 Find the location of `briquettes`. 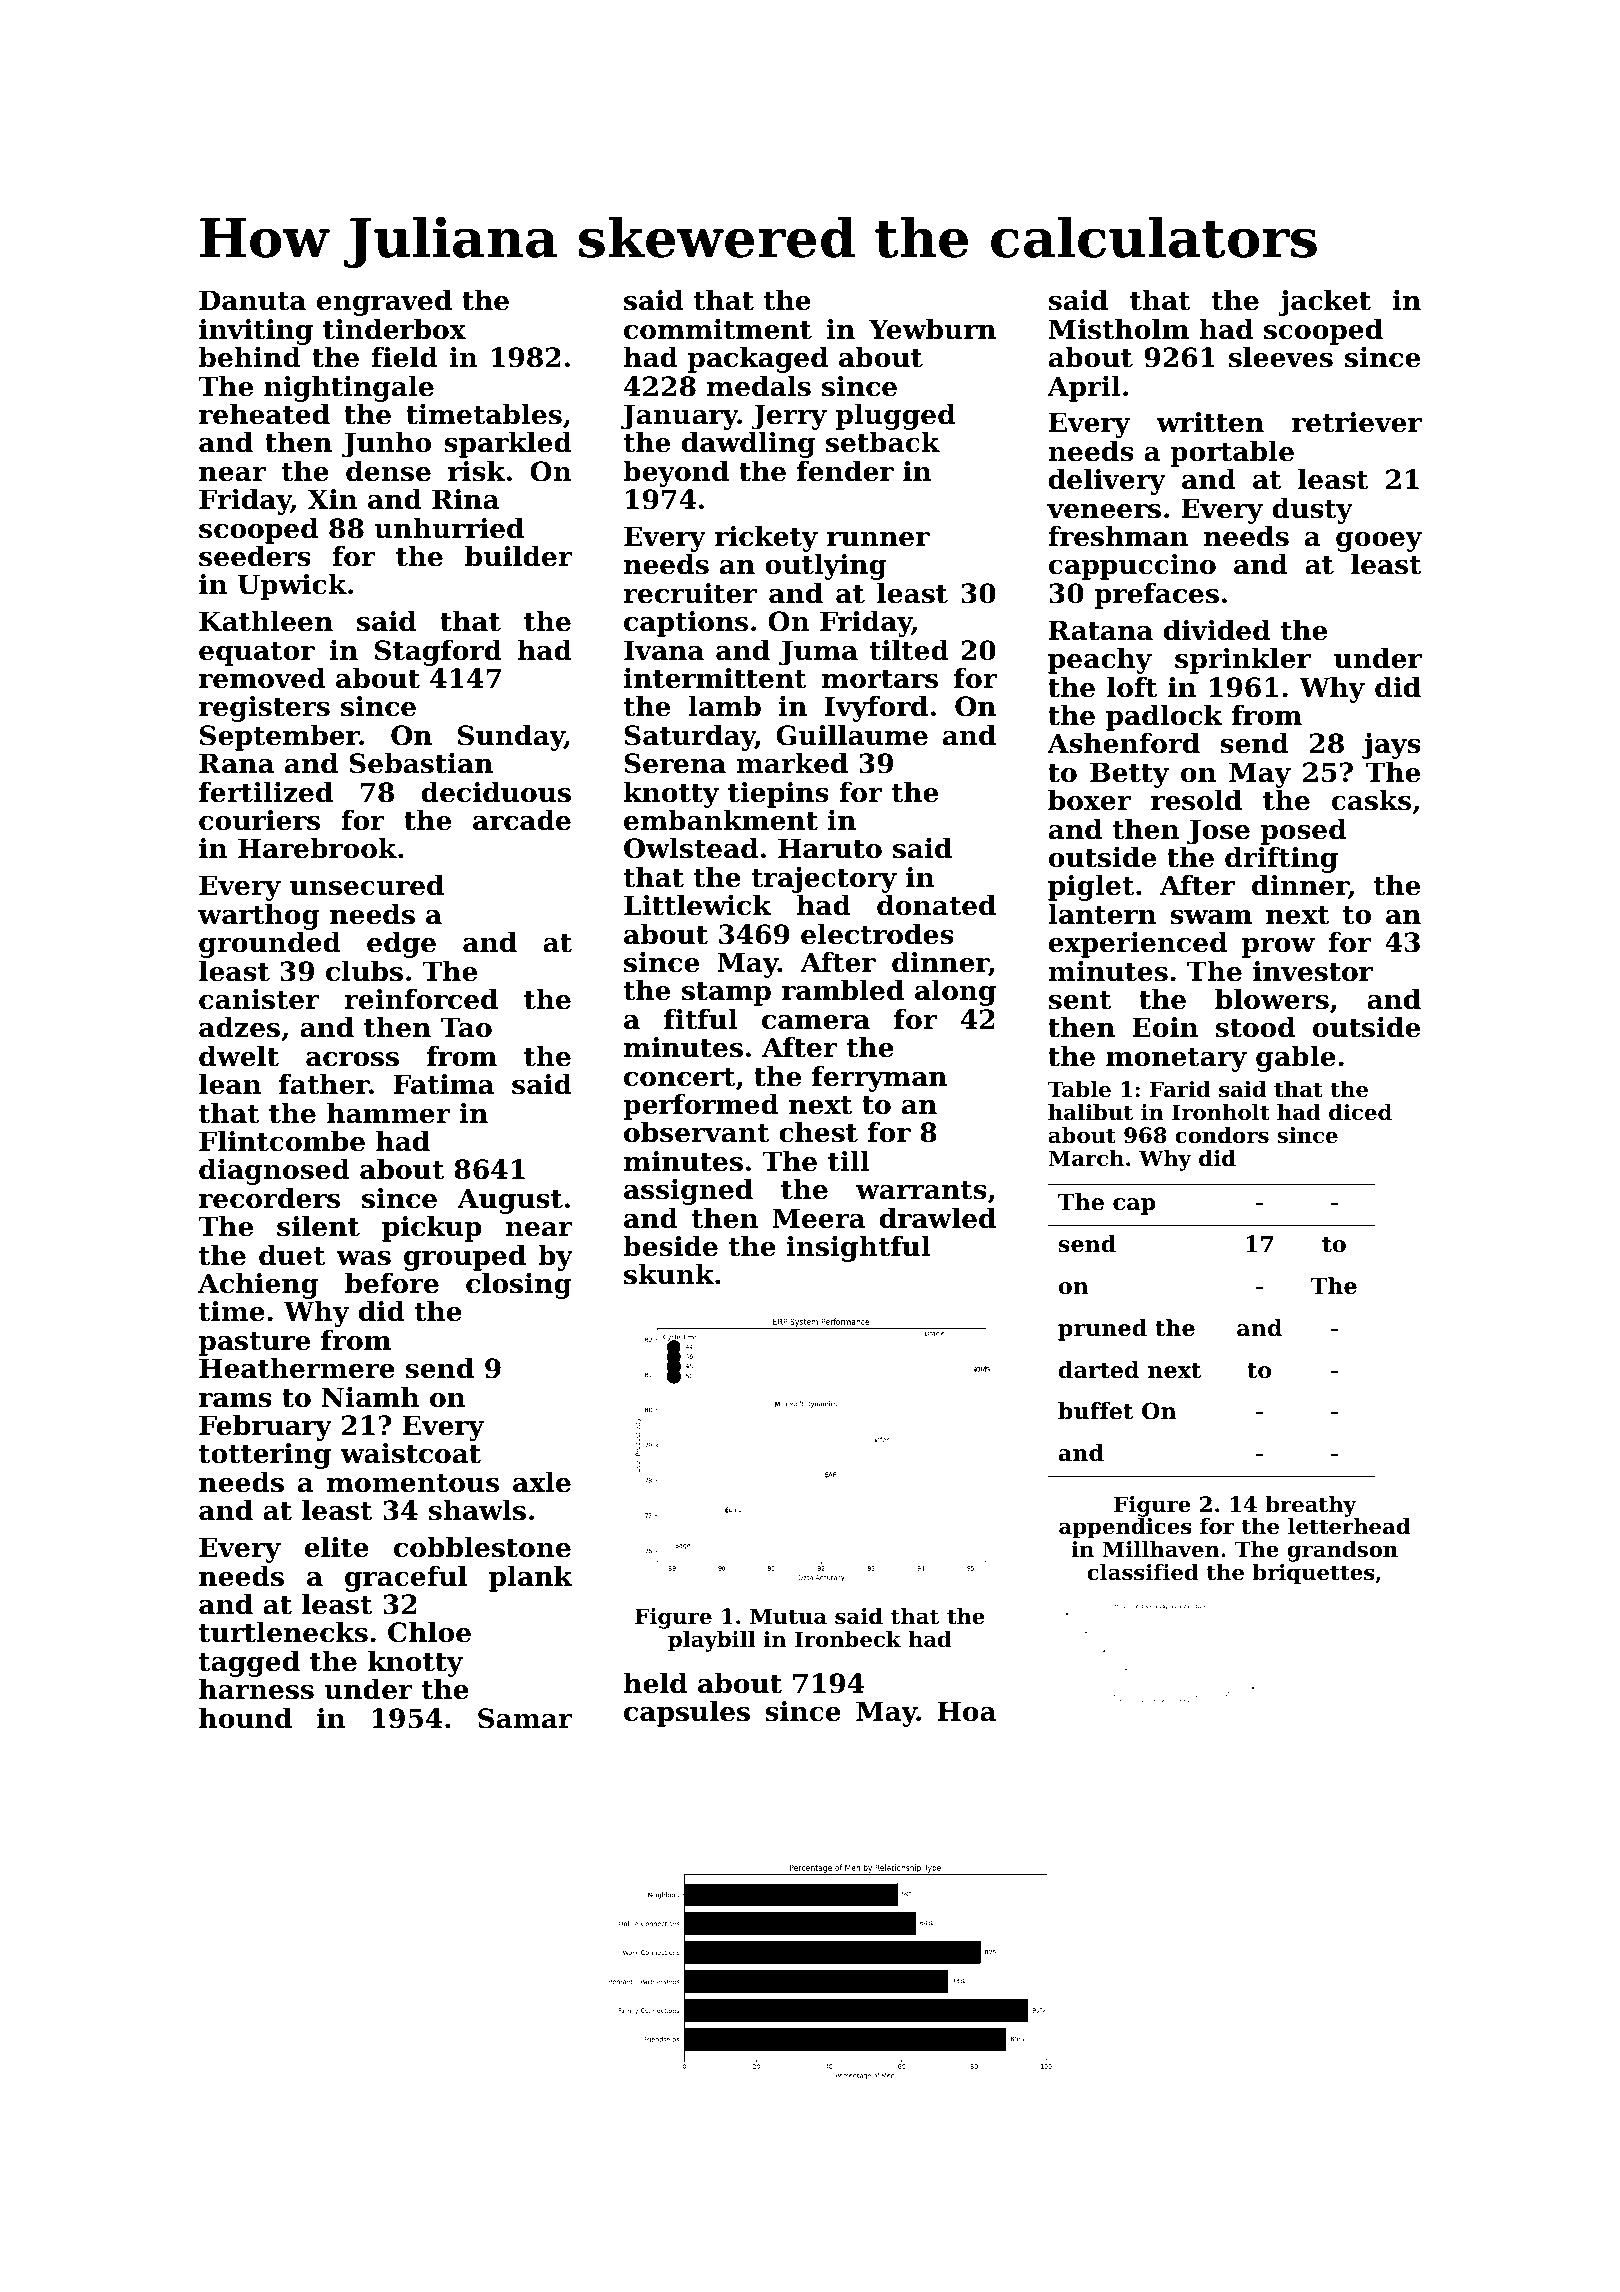

briquettes is located at coordinates (1313, 1574).
